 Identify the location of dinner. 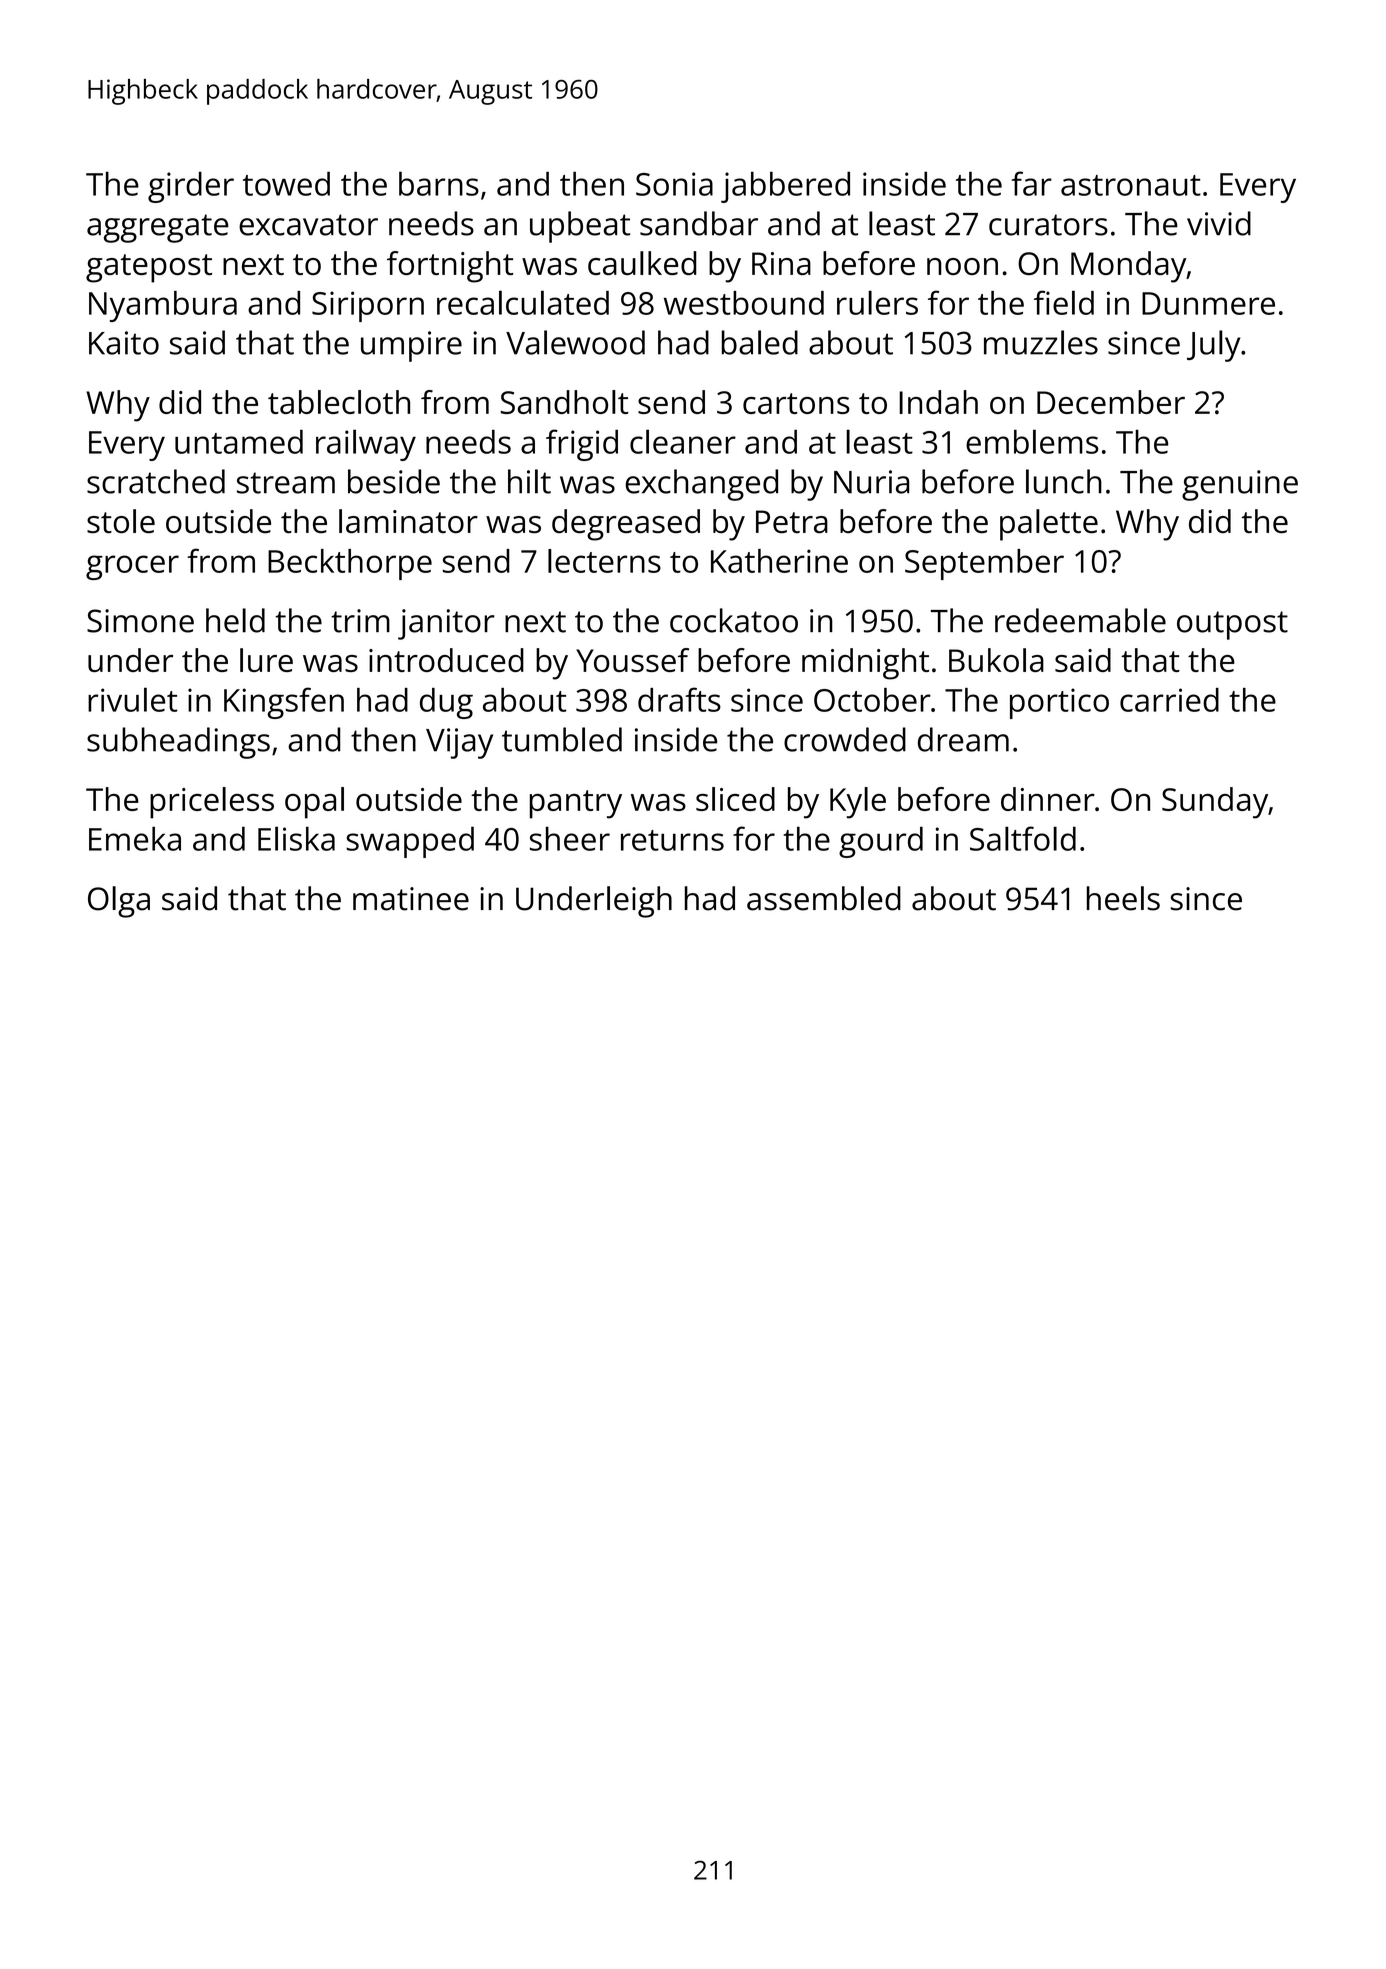
(1048, 799).
